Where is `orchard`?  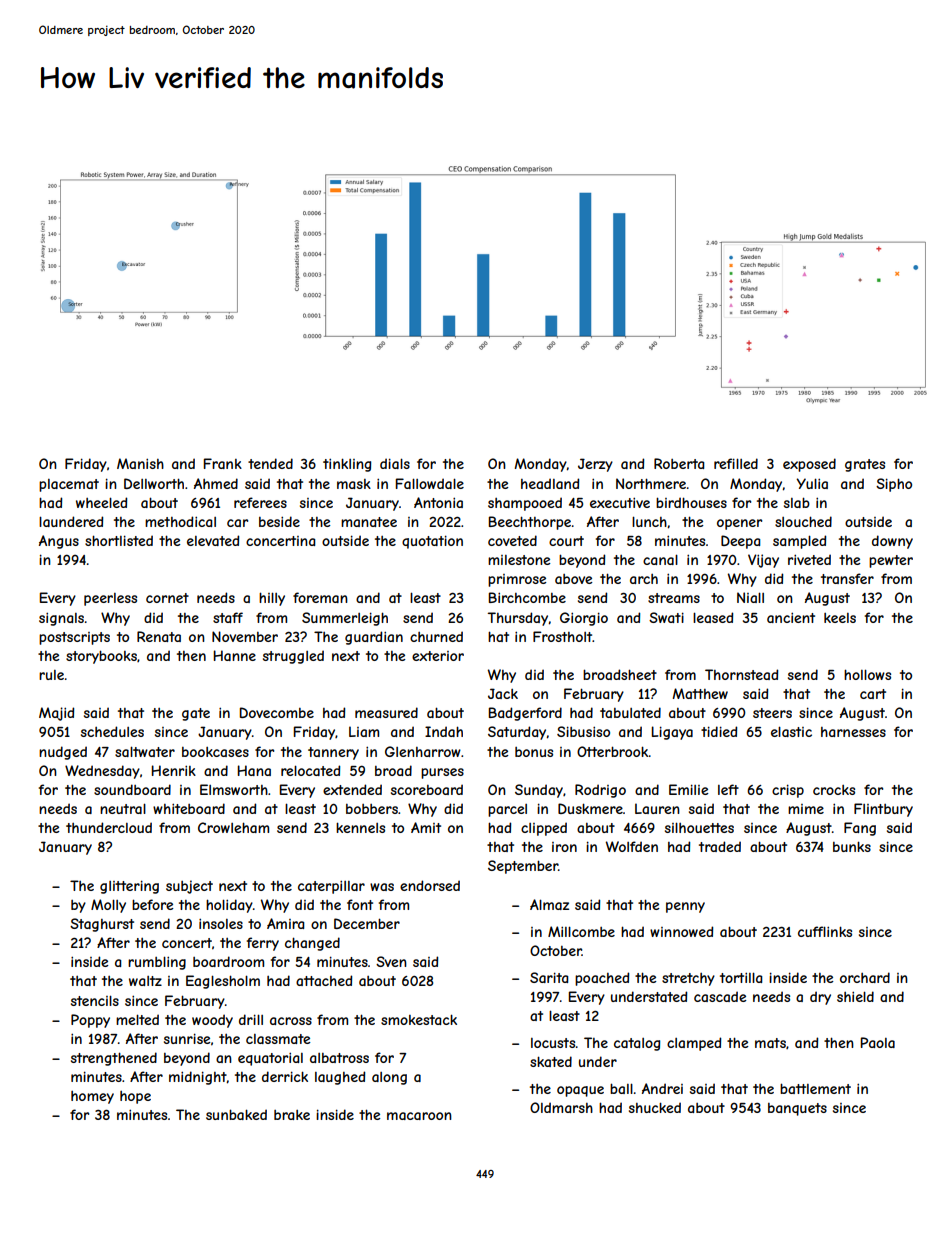 orchard is located at coordinates (865, 977).
